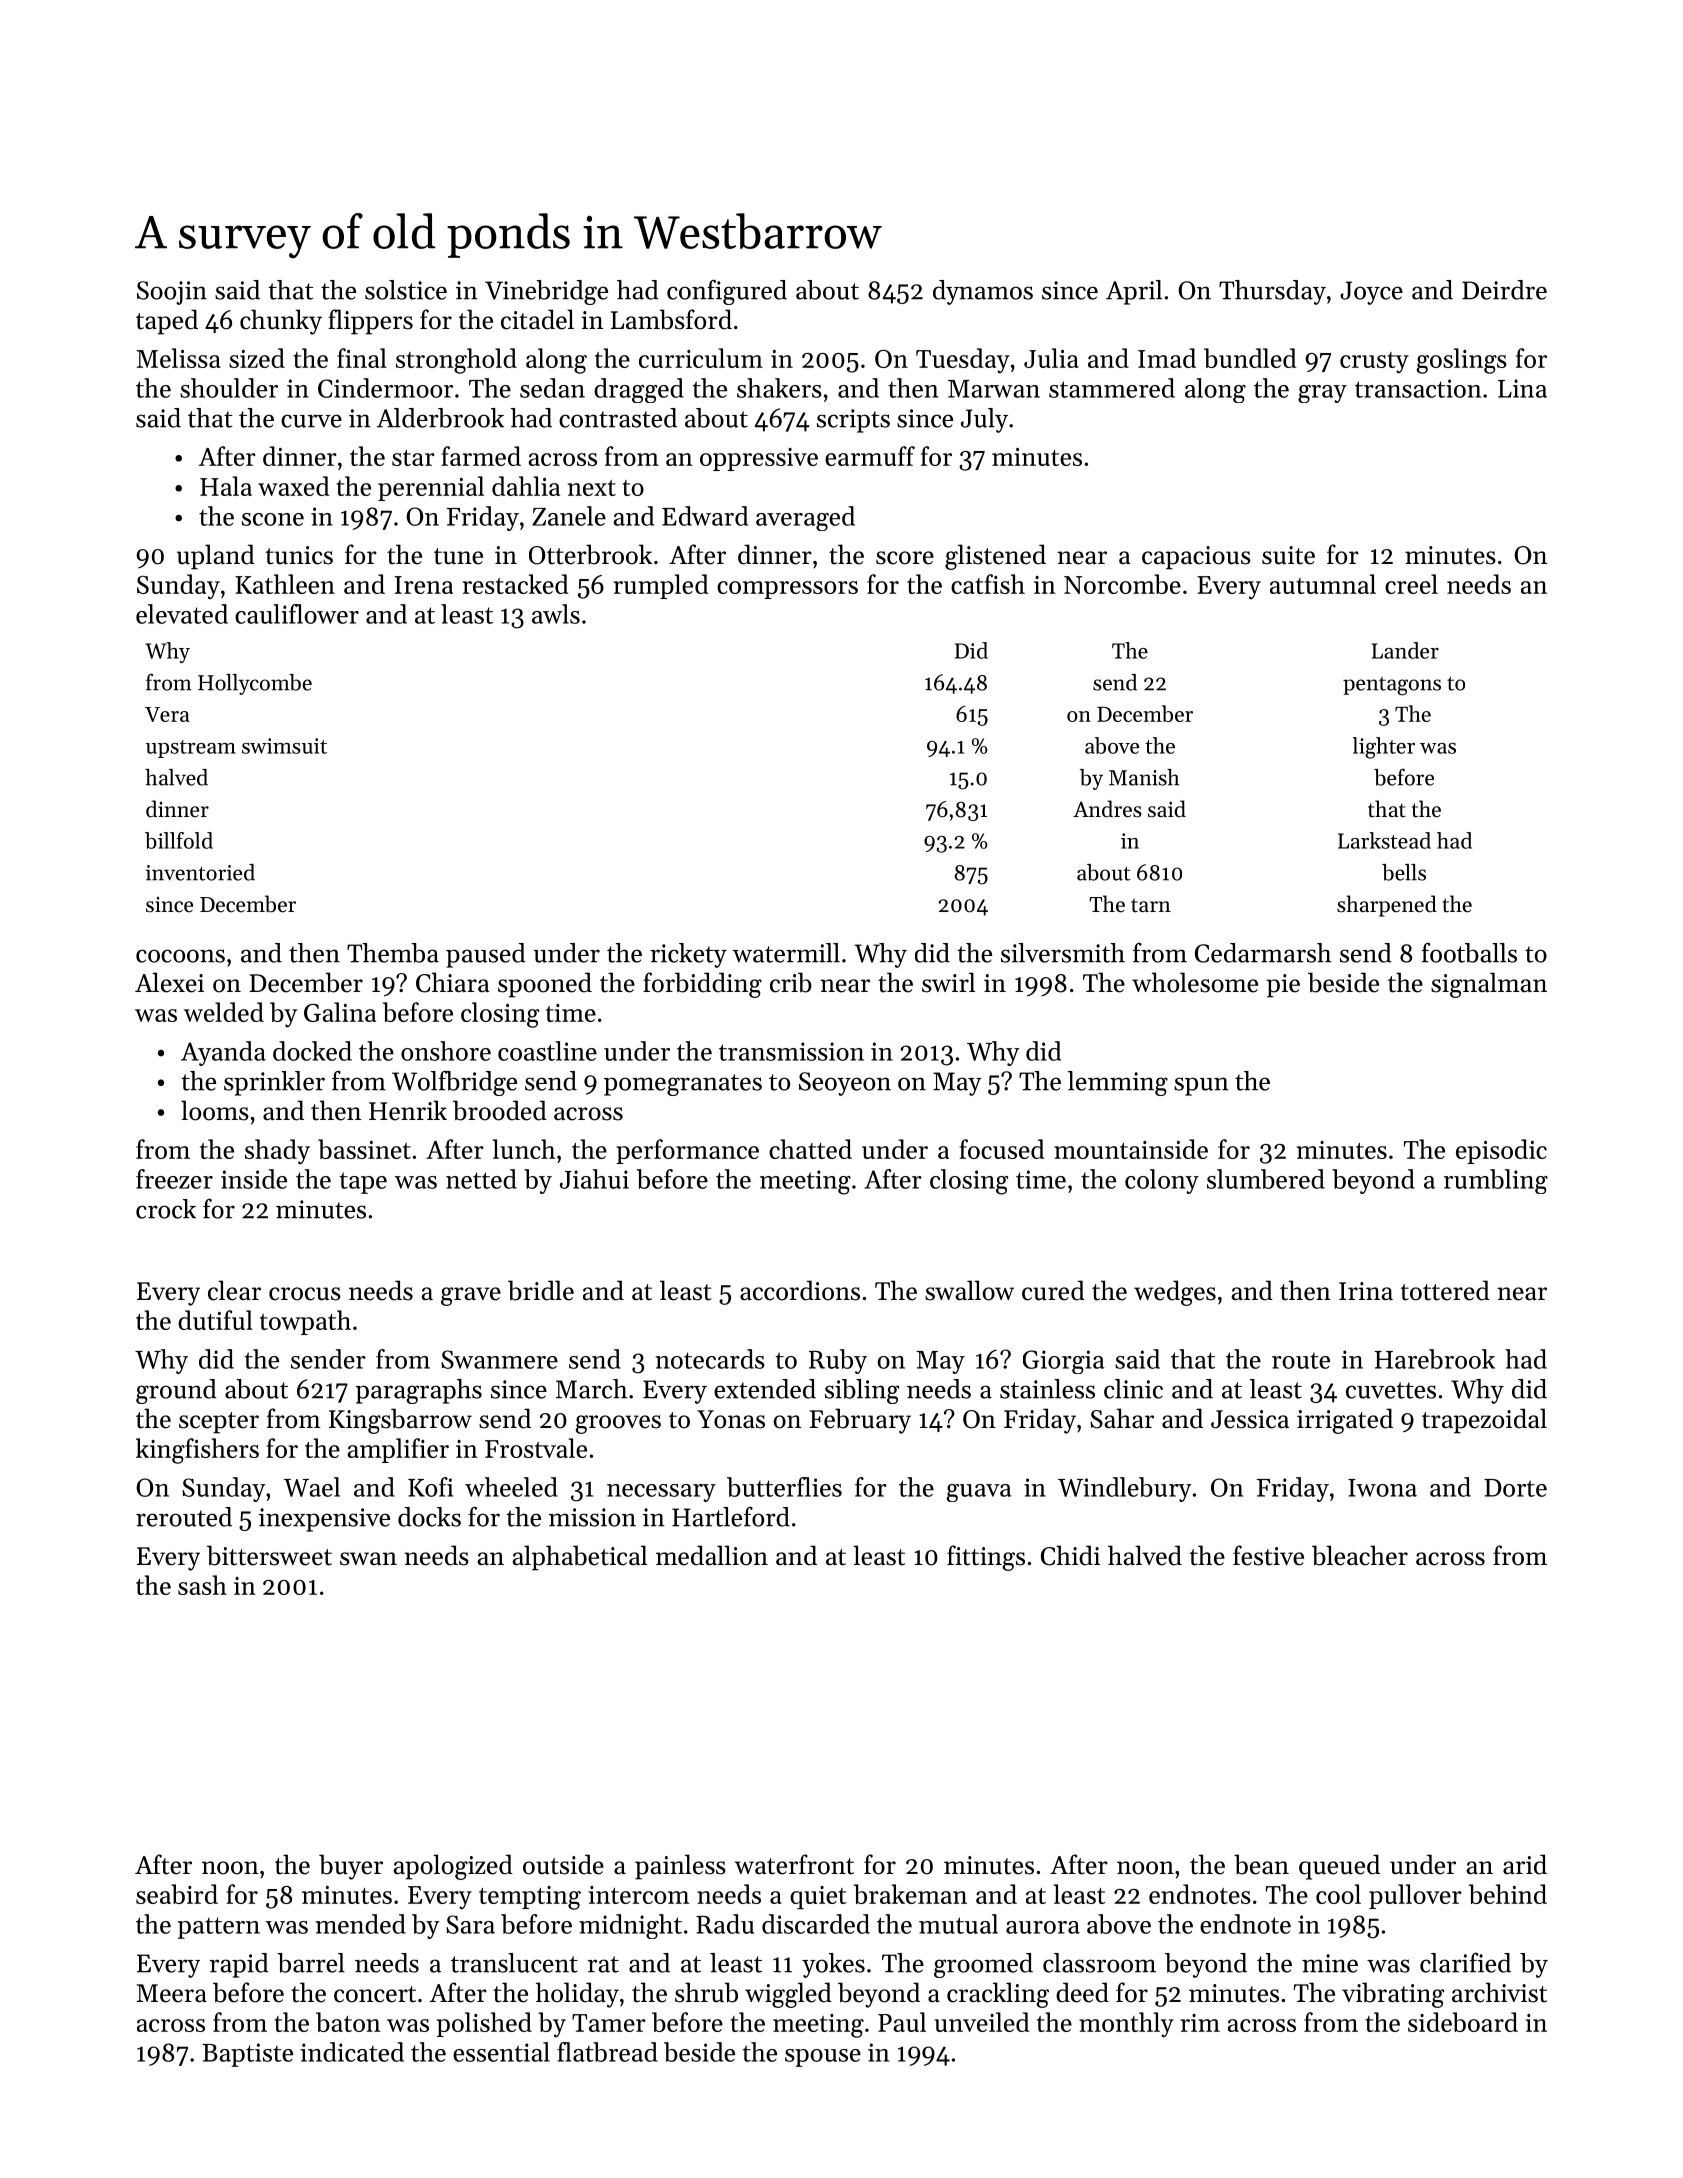  I want to click on Cedarmarsh, so click(1263, 953).
